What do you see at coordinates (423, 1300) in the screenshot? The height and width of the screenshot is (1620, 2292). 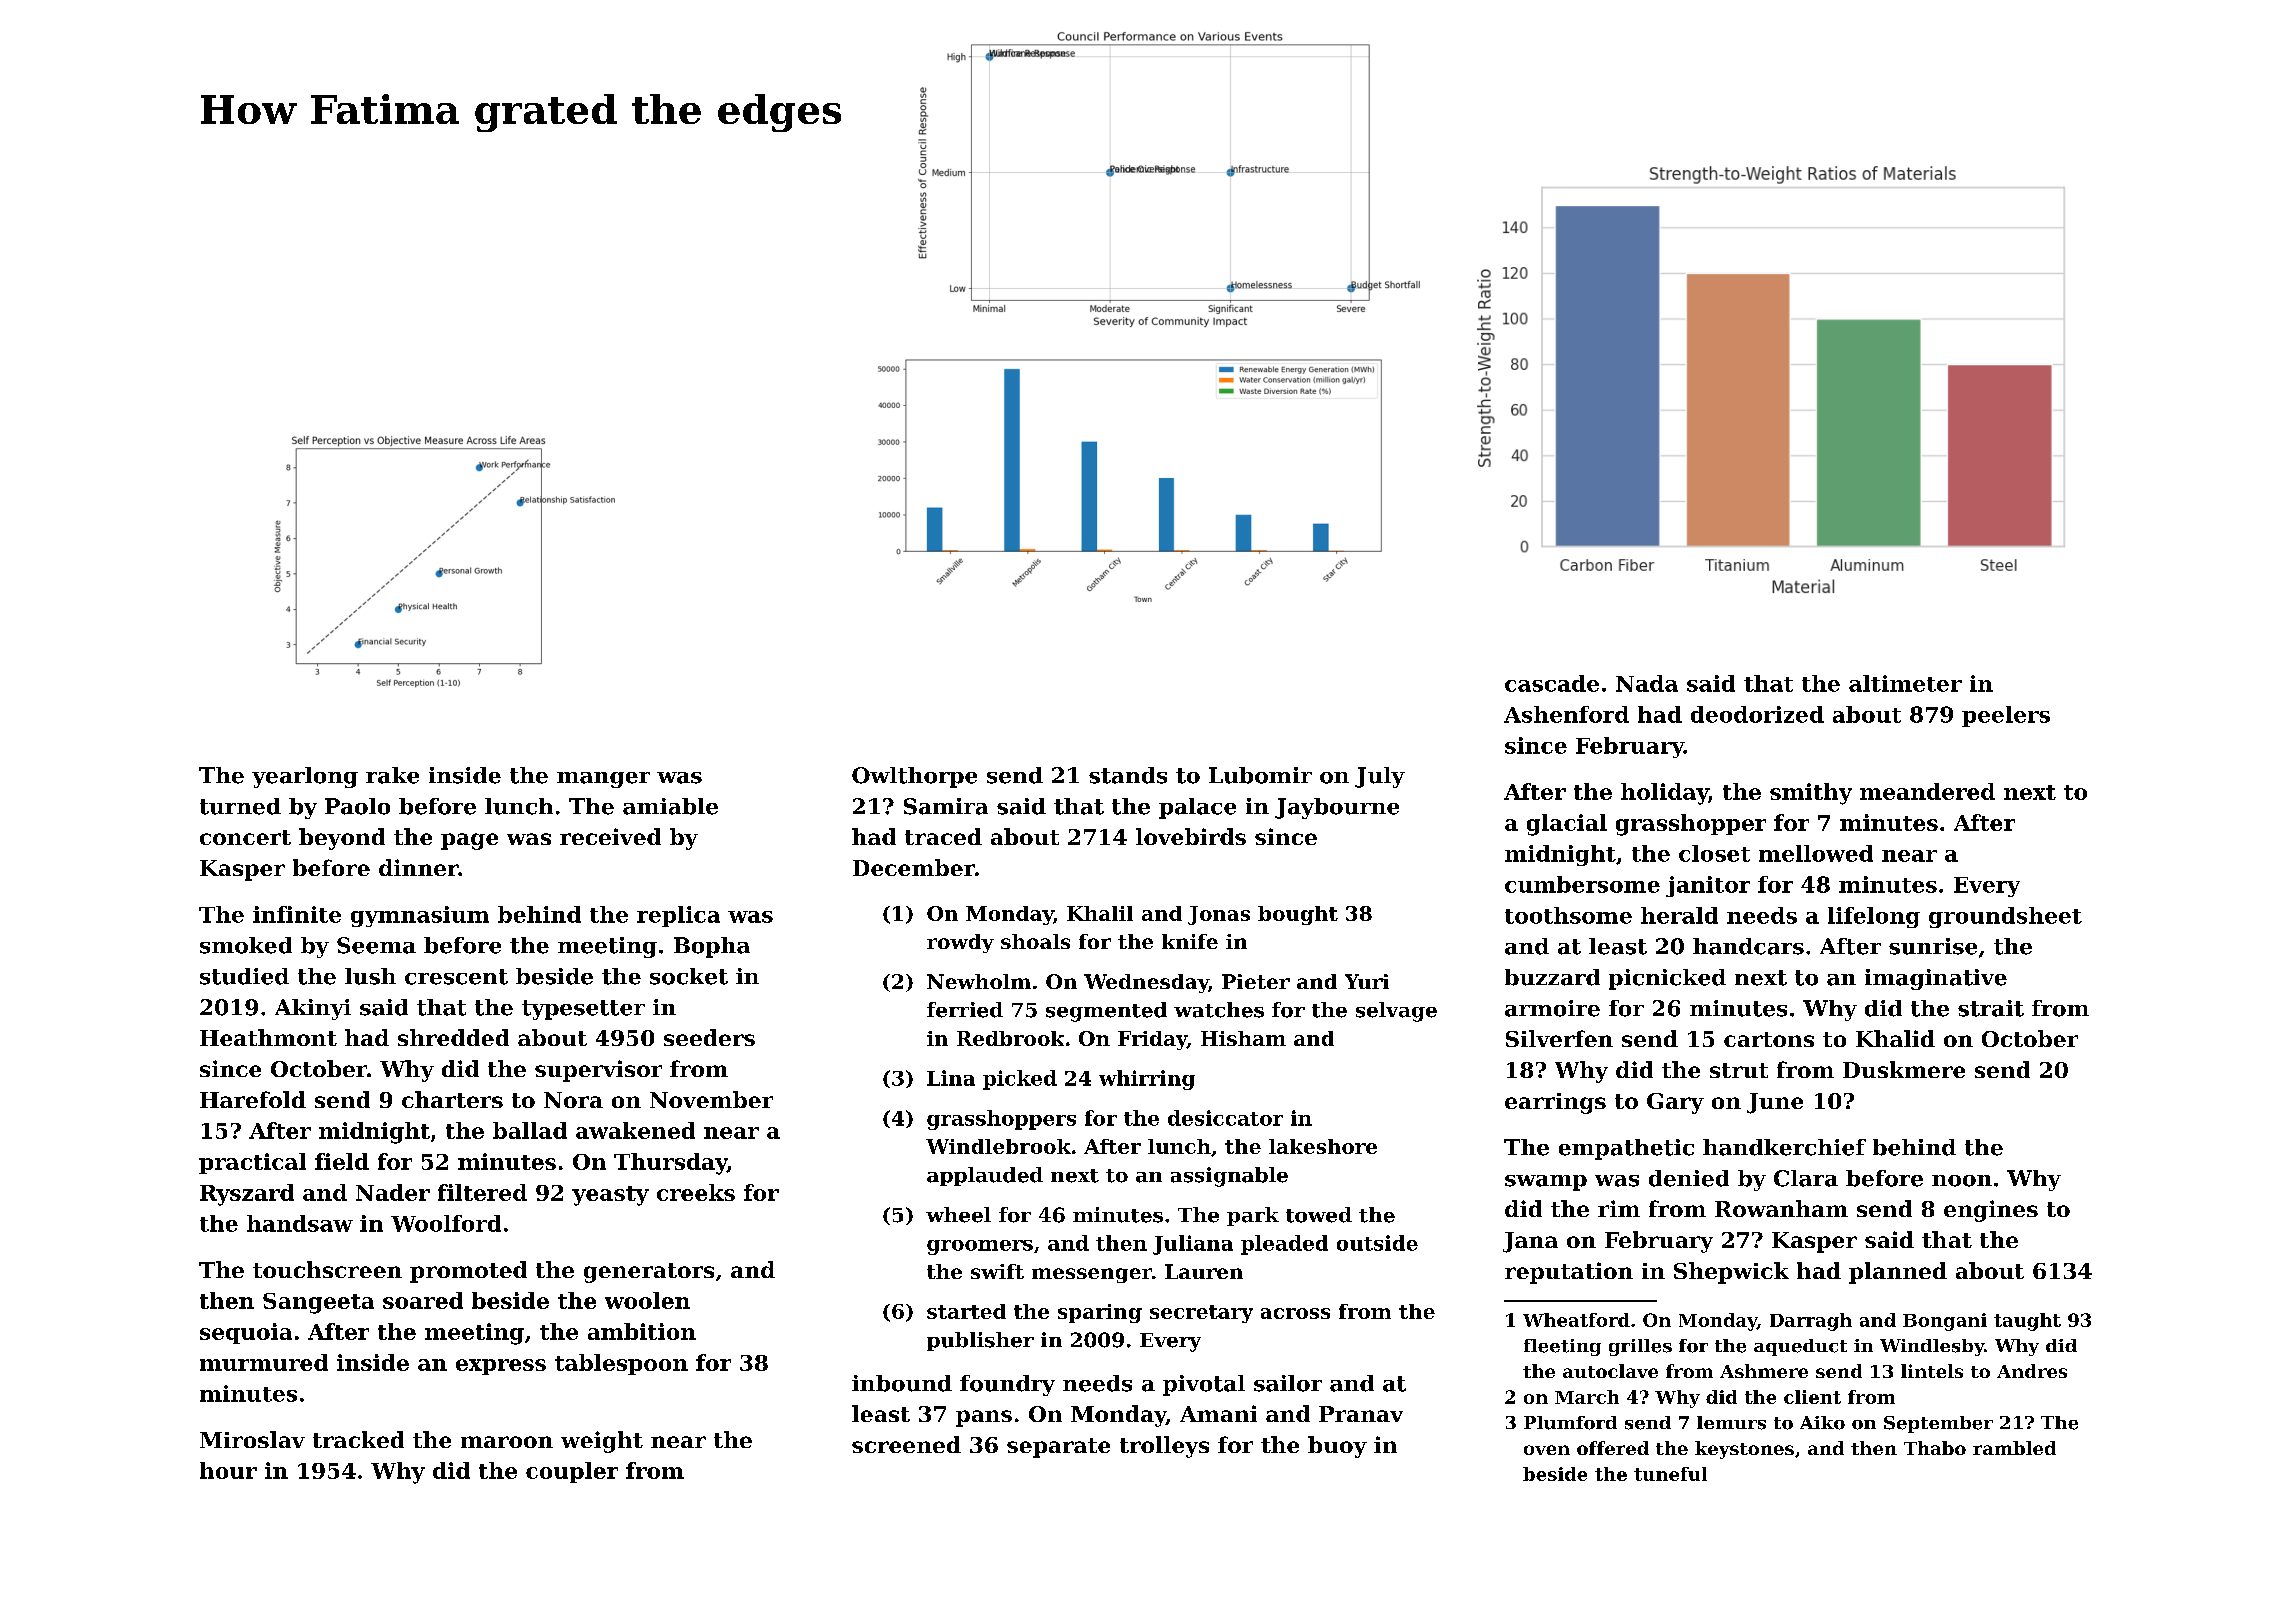 I see `soared` at bounding box center [423, 1300].
